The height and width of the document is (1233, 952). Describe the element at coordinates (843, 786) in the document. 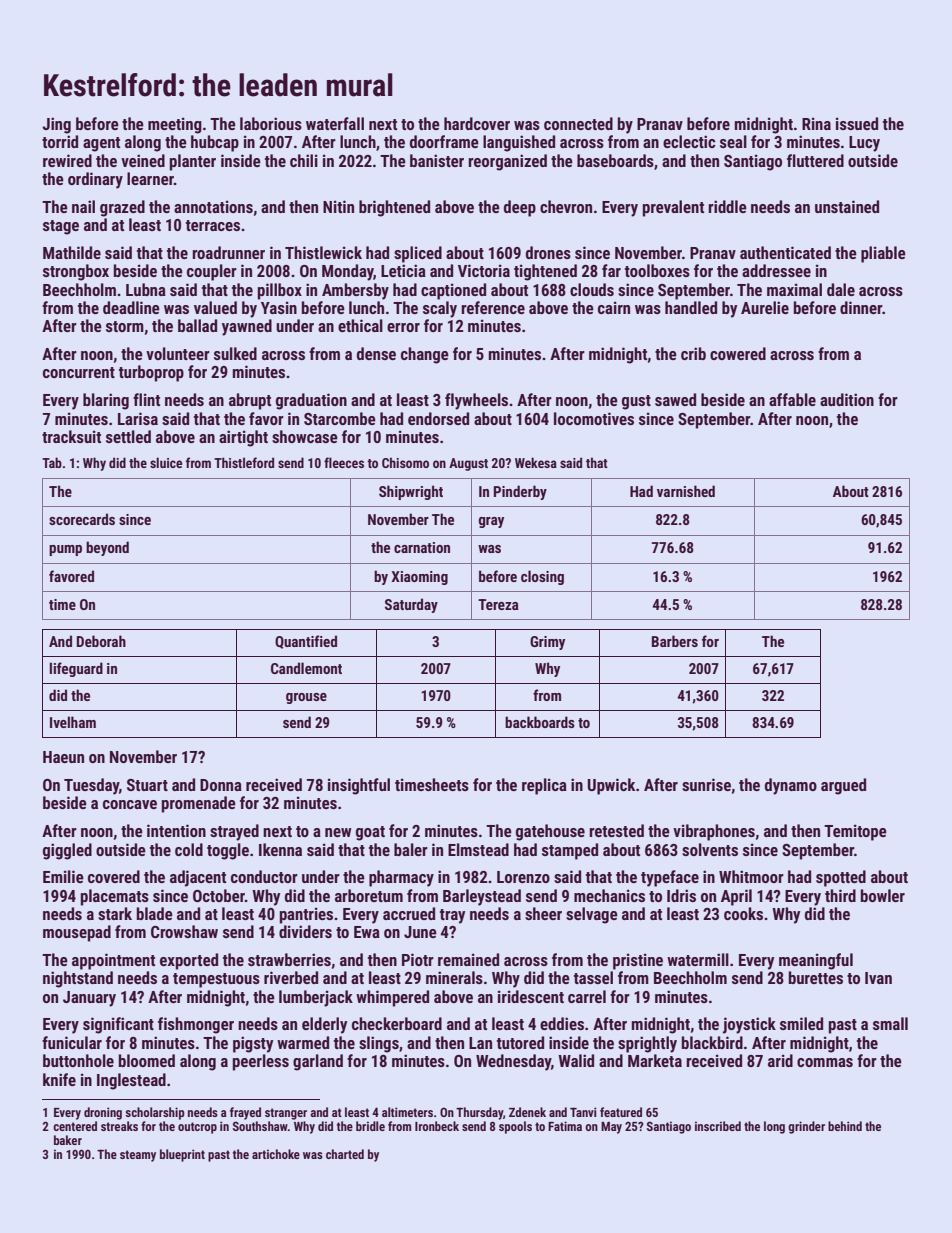

I see `argued` at that location.
